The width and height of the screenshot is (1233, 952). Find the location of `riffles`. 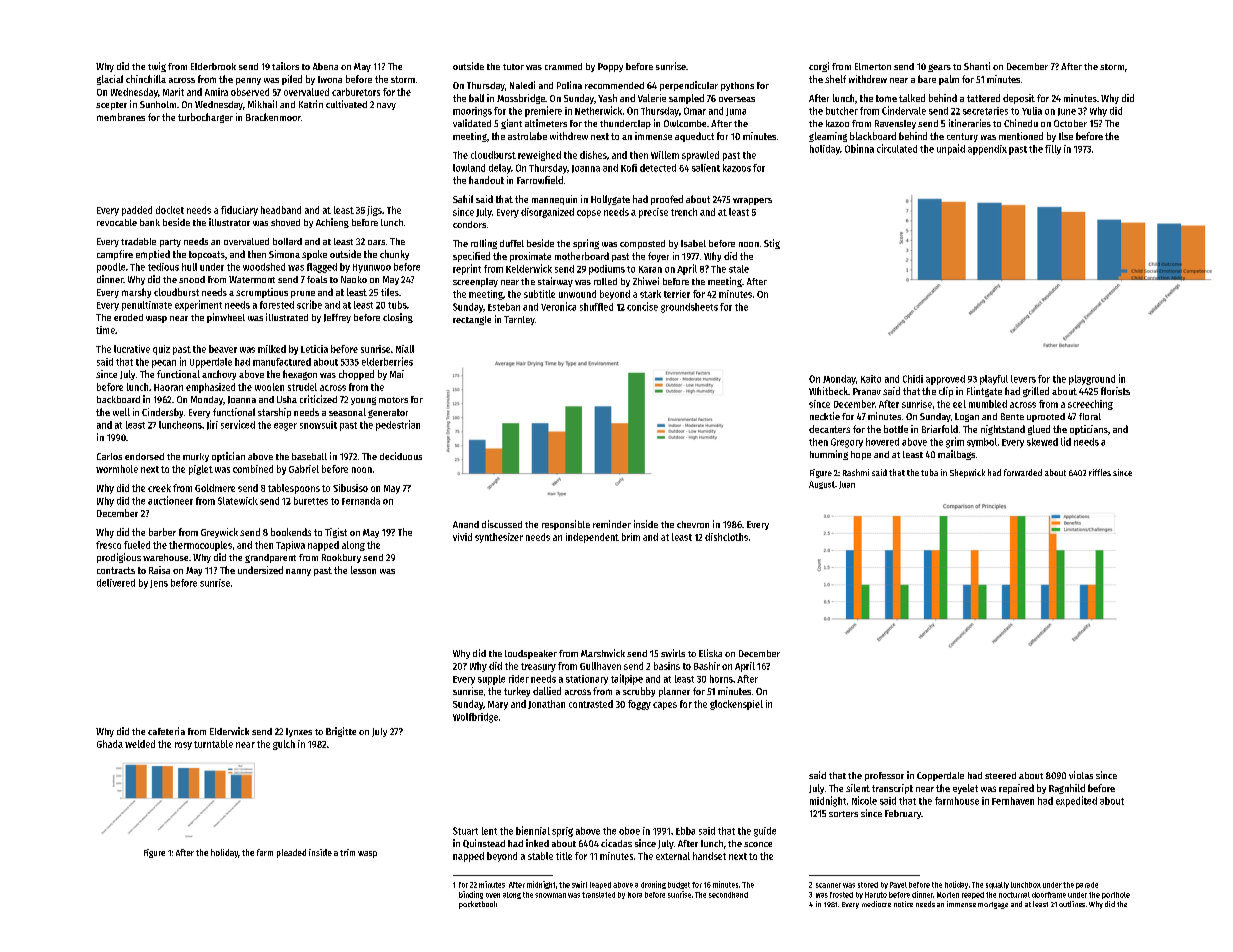

riffles is located at coordinates (1100, 472).
